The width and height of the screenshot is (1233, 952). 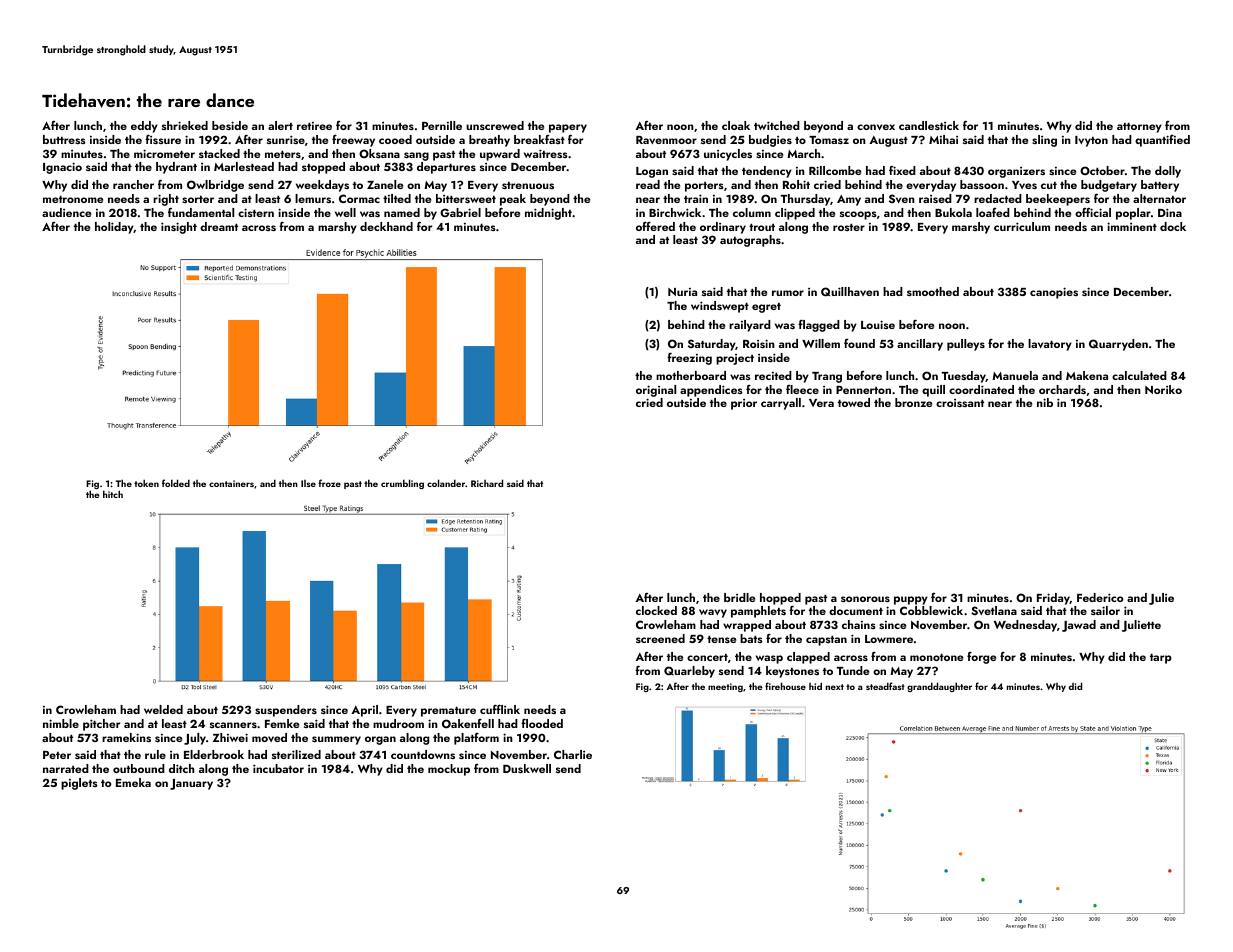 What do you see at coordinates (163, 139) in the screenshot?
I see `fissure` at bounding box center [163, 139].
